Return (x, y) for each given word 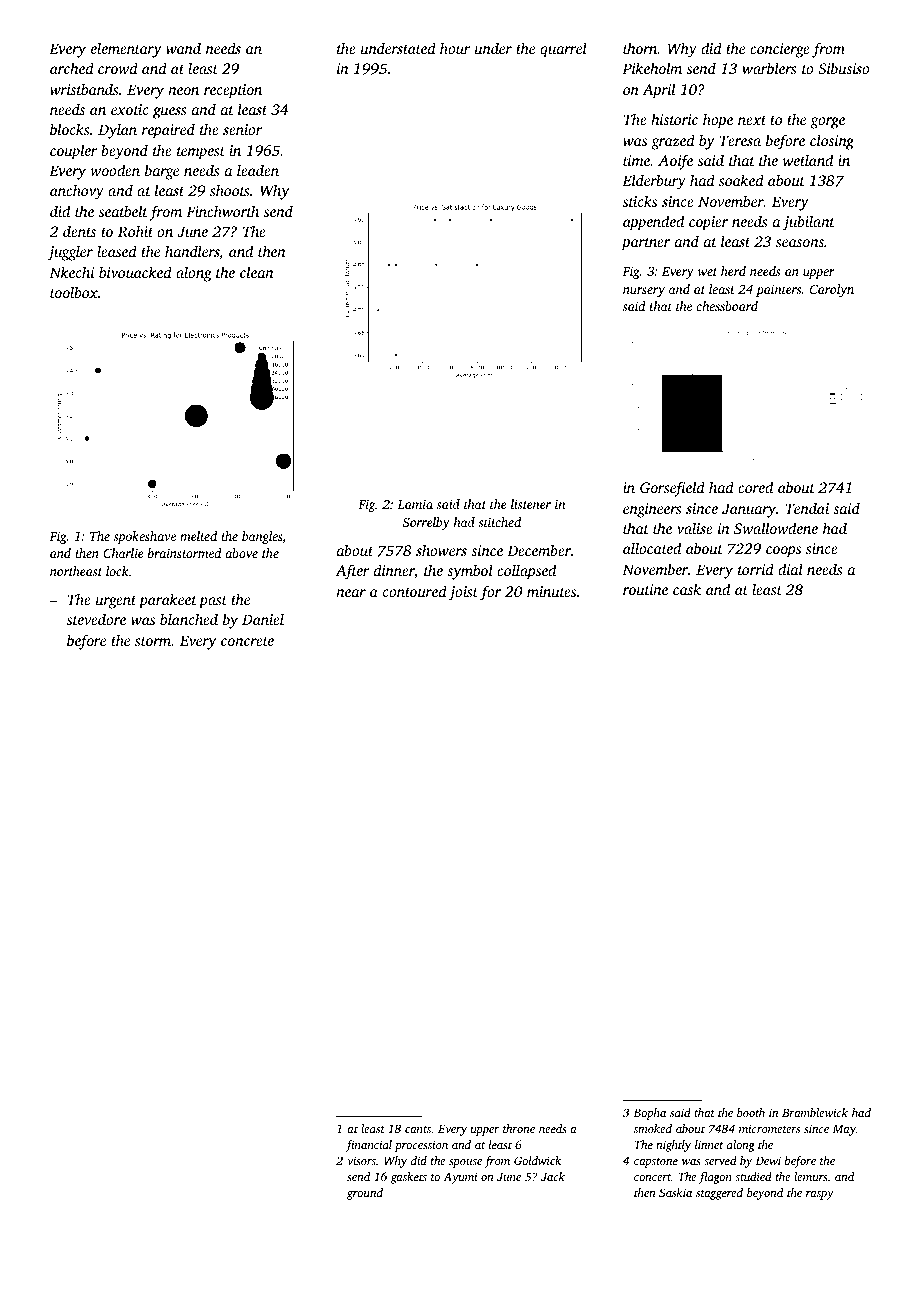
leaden (258, 170)
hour (455, 48)
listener (531, 504)
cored (755, 487)
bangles (262, 537)
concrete (247, 641)
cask (687, 589)
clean (256, 272)
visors (361, 1160)
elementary (126, 50)
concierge (780, 50)
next (752, 120)
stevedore (96, 619)
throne (519, 1128)
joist (463, 593)
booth (751, 1112)
